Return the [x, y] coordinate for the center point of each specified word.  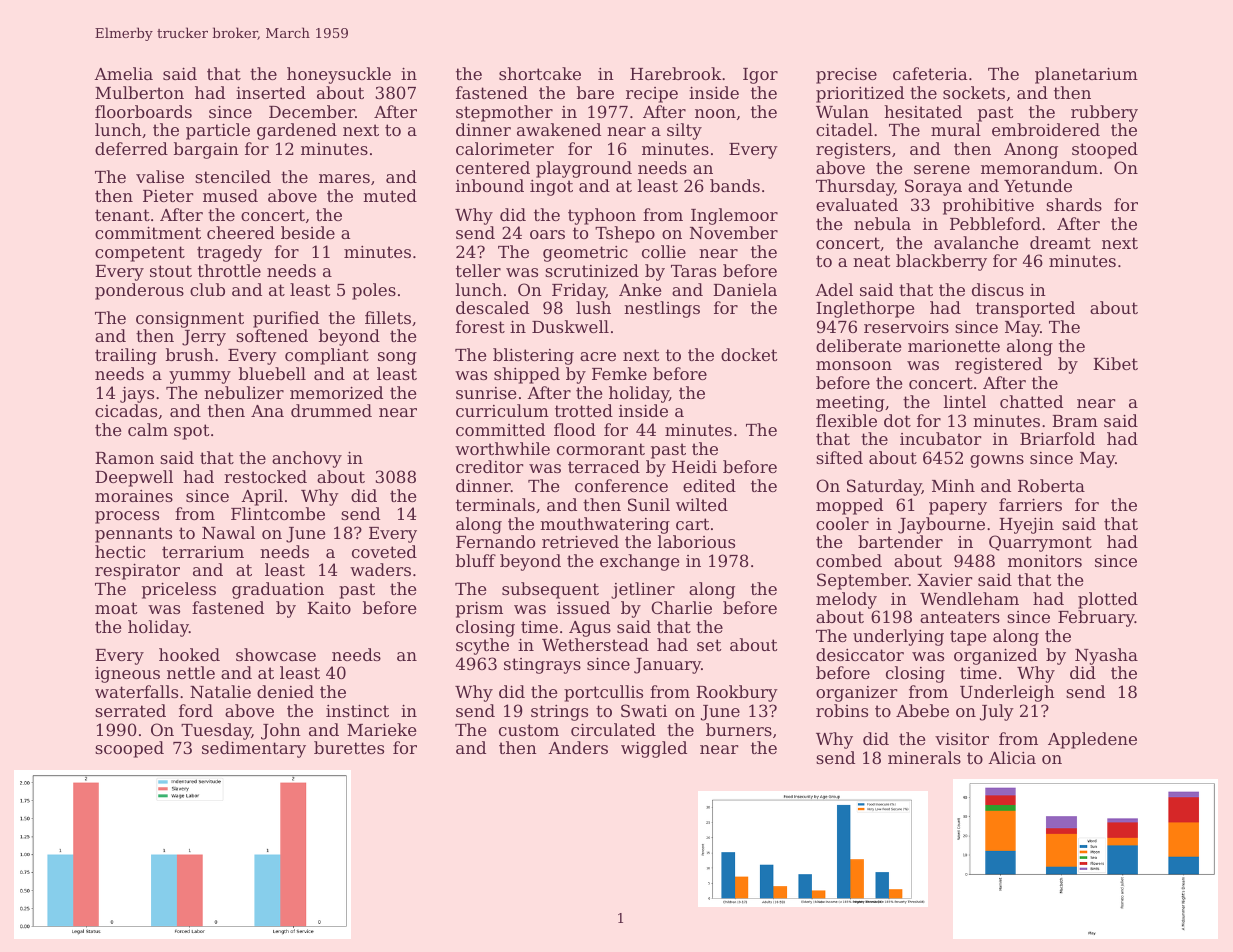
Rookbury [737, 693]
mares [344, 178]
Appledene [1092, 740]
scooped [129, 749]
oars [547, 234]
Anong [1031, 151]
